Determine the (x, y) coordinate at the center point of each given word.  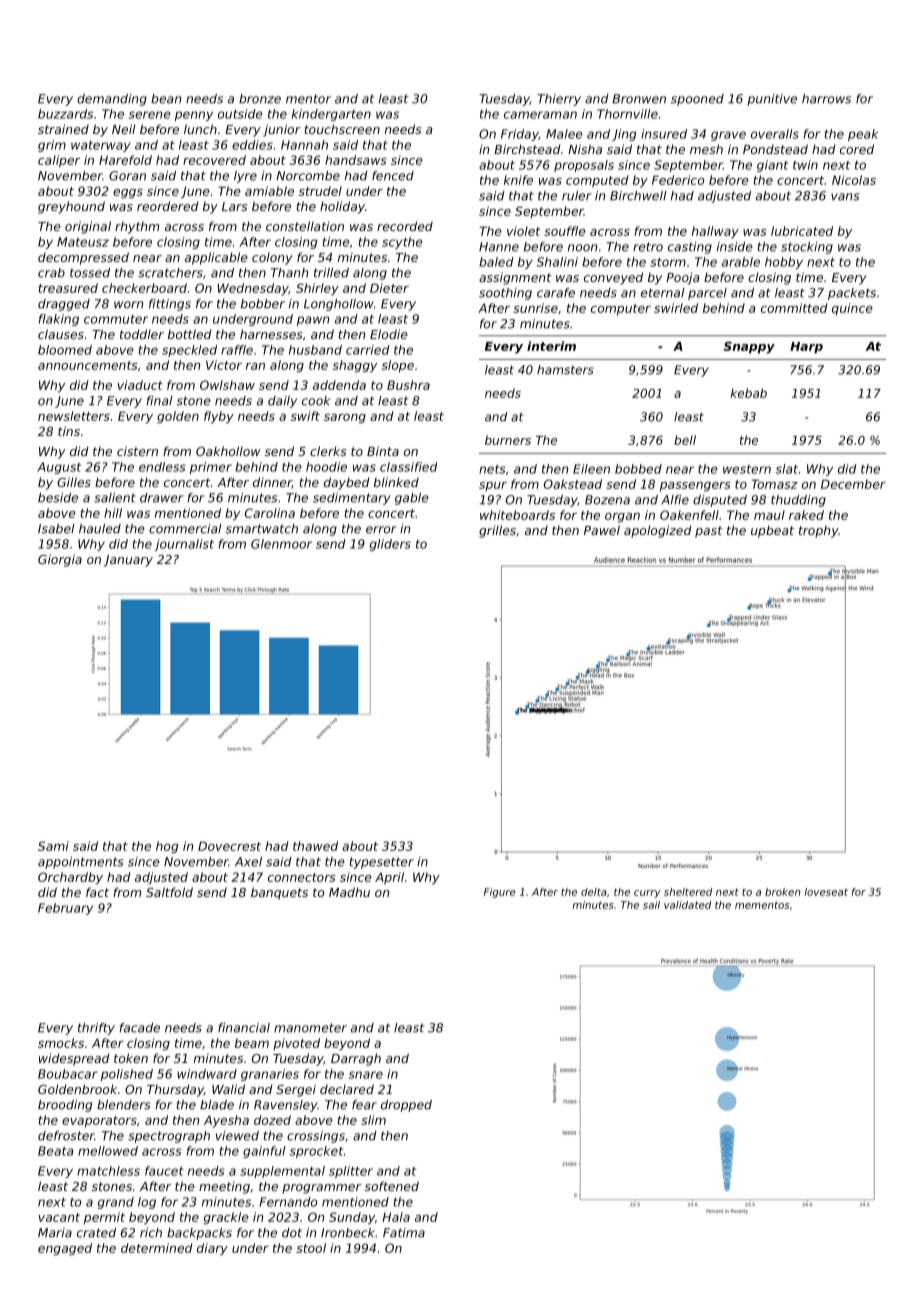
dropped (406, 1106)
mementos (762, 905)
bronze (260, 99)
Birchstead (527, 149)
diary (212, 1249)
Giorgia (60, 560)
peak (863, 135)
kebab (749, 393)
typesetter (381, 863)
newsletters (74, 416)
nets (492, 469)
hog (167, 847)
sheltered (688, 892)
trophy (818, 531)
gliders (390, 545)
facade (139, 1028)
